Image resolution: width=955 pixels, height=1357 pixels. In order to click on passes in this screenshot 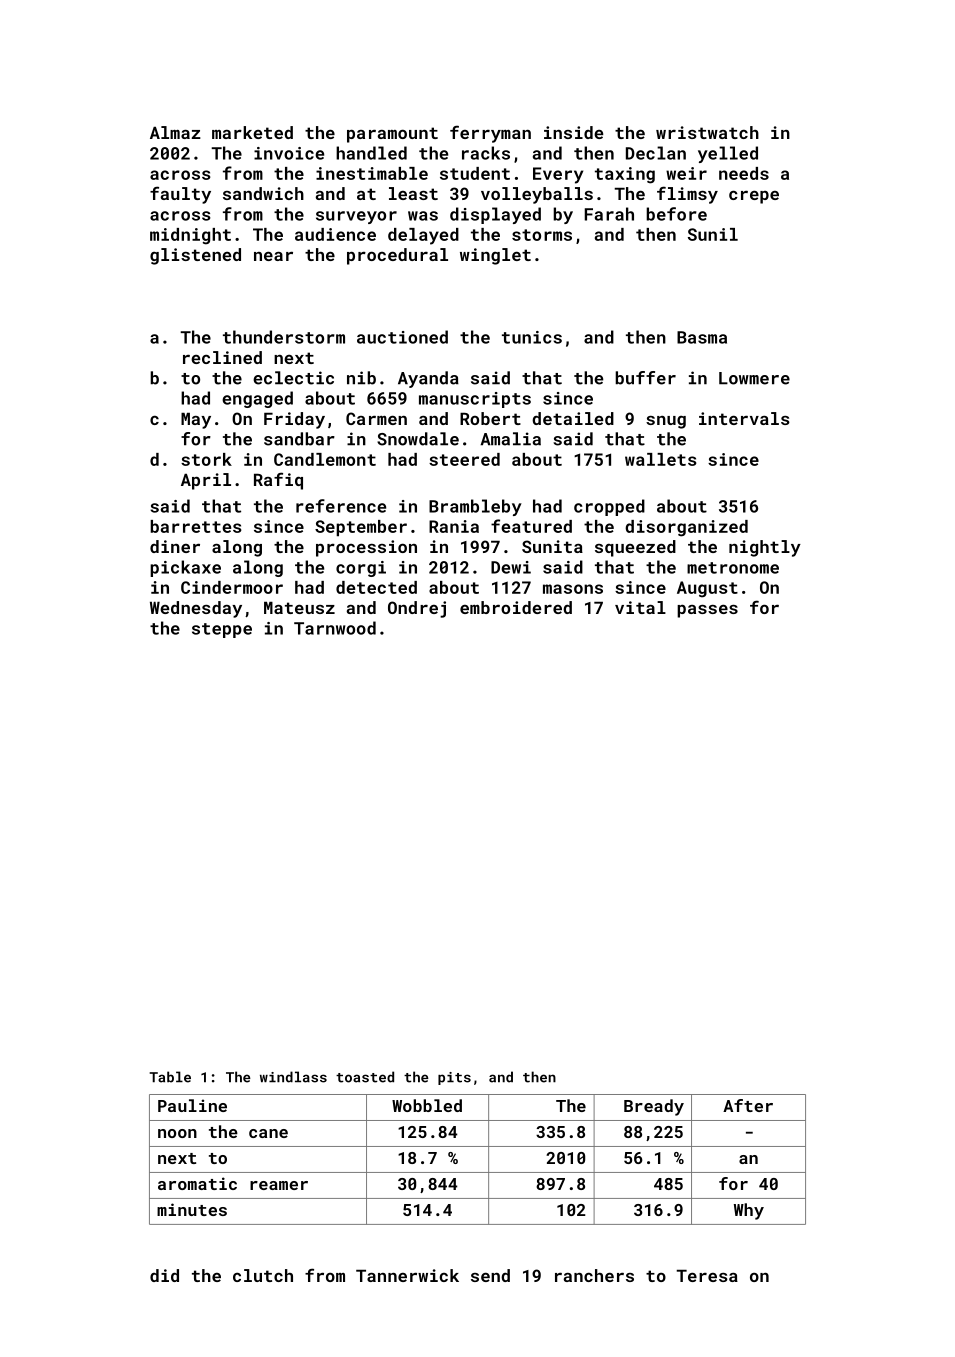, I will do `click(707, 611)`.
